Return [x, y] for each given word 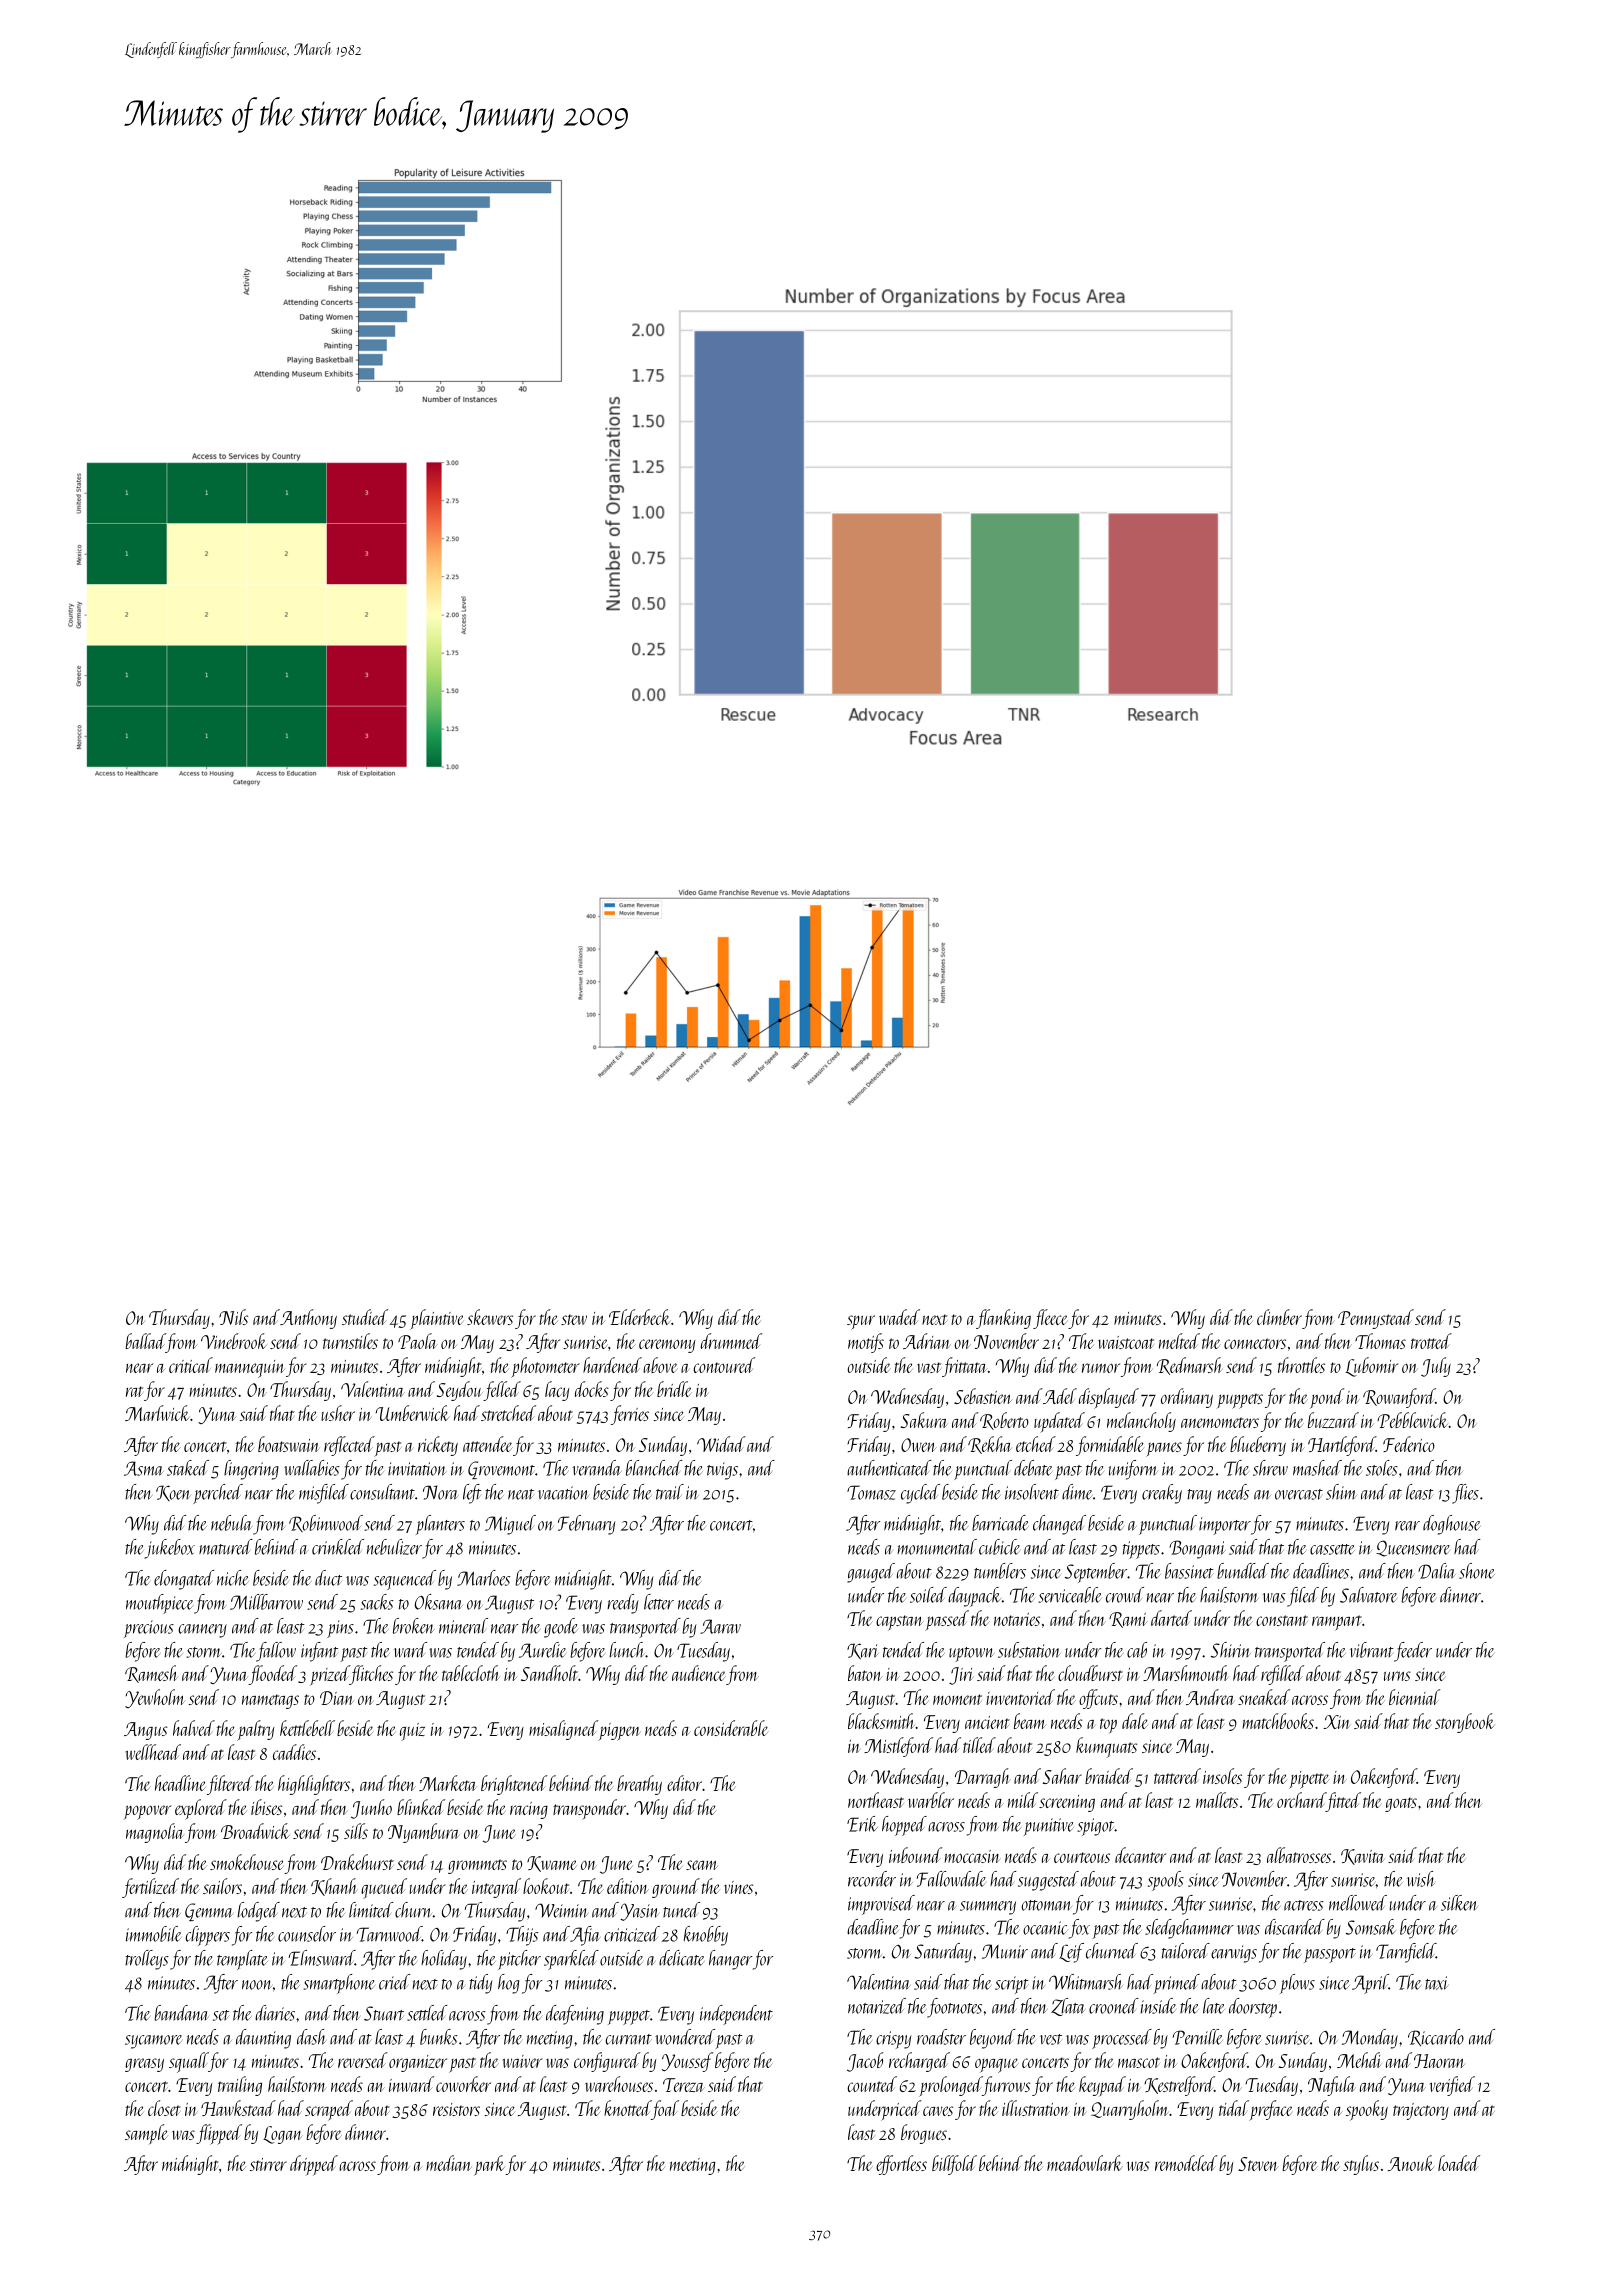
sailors [222, 1886]
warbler [931, 1800]
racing [529, 1810]
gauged [871, 1573]
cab [1137, 1650]
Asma [144, 1468]
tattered [1177, 1776]
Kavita [1362, 1857]
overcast [1299, 1494]
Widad [721, 1444]
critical [191, 1365]
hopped [904, 1826]
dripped [314, 2165]
